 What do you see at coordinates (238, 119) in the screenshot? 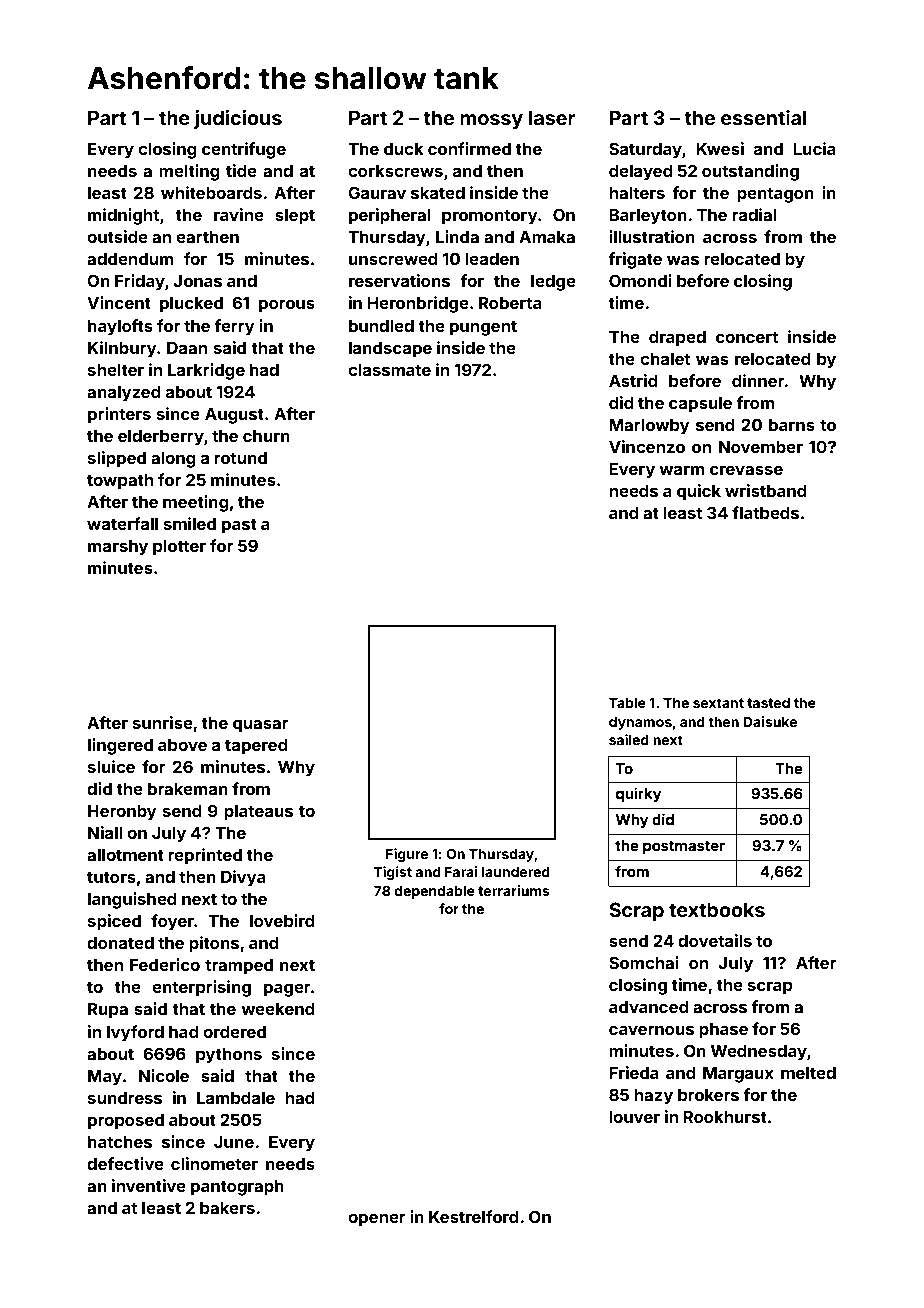
I see `judicious` at bounding box center [238, 119].
